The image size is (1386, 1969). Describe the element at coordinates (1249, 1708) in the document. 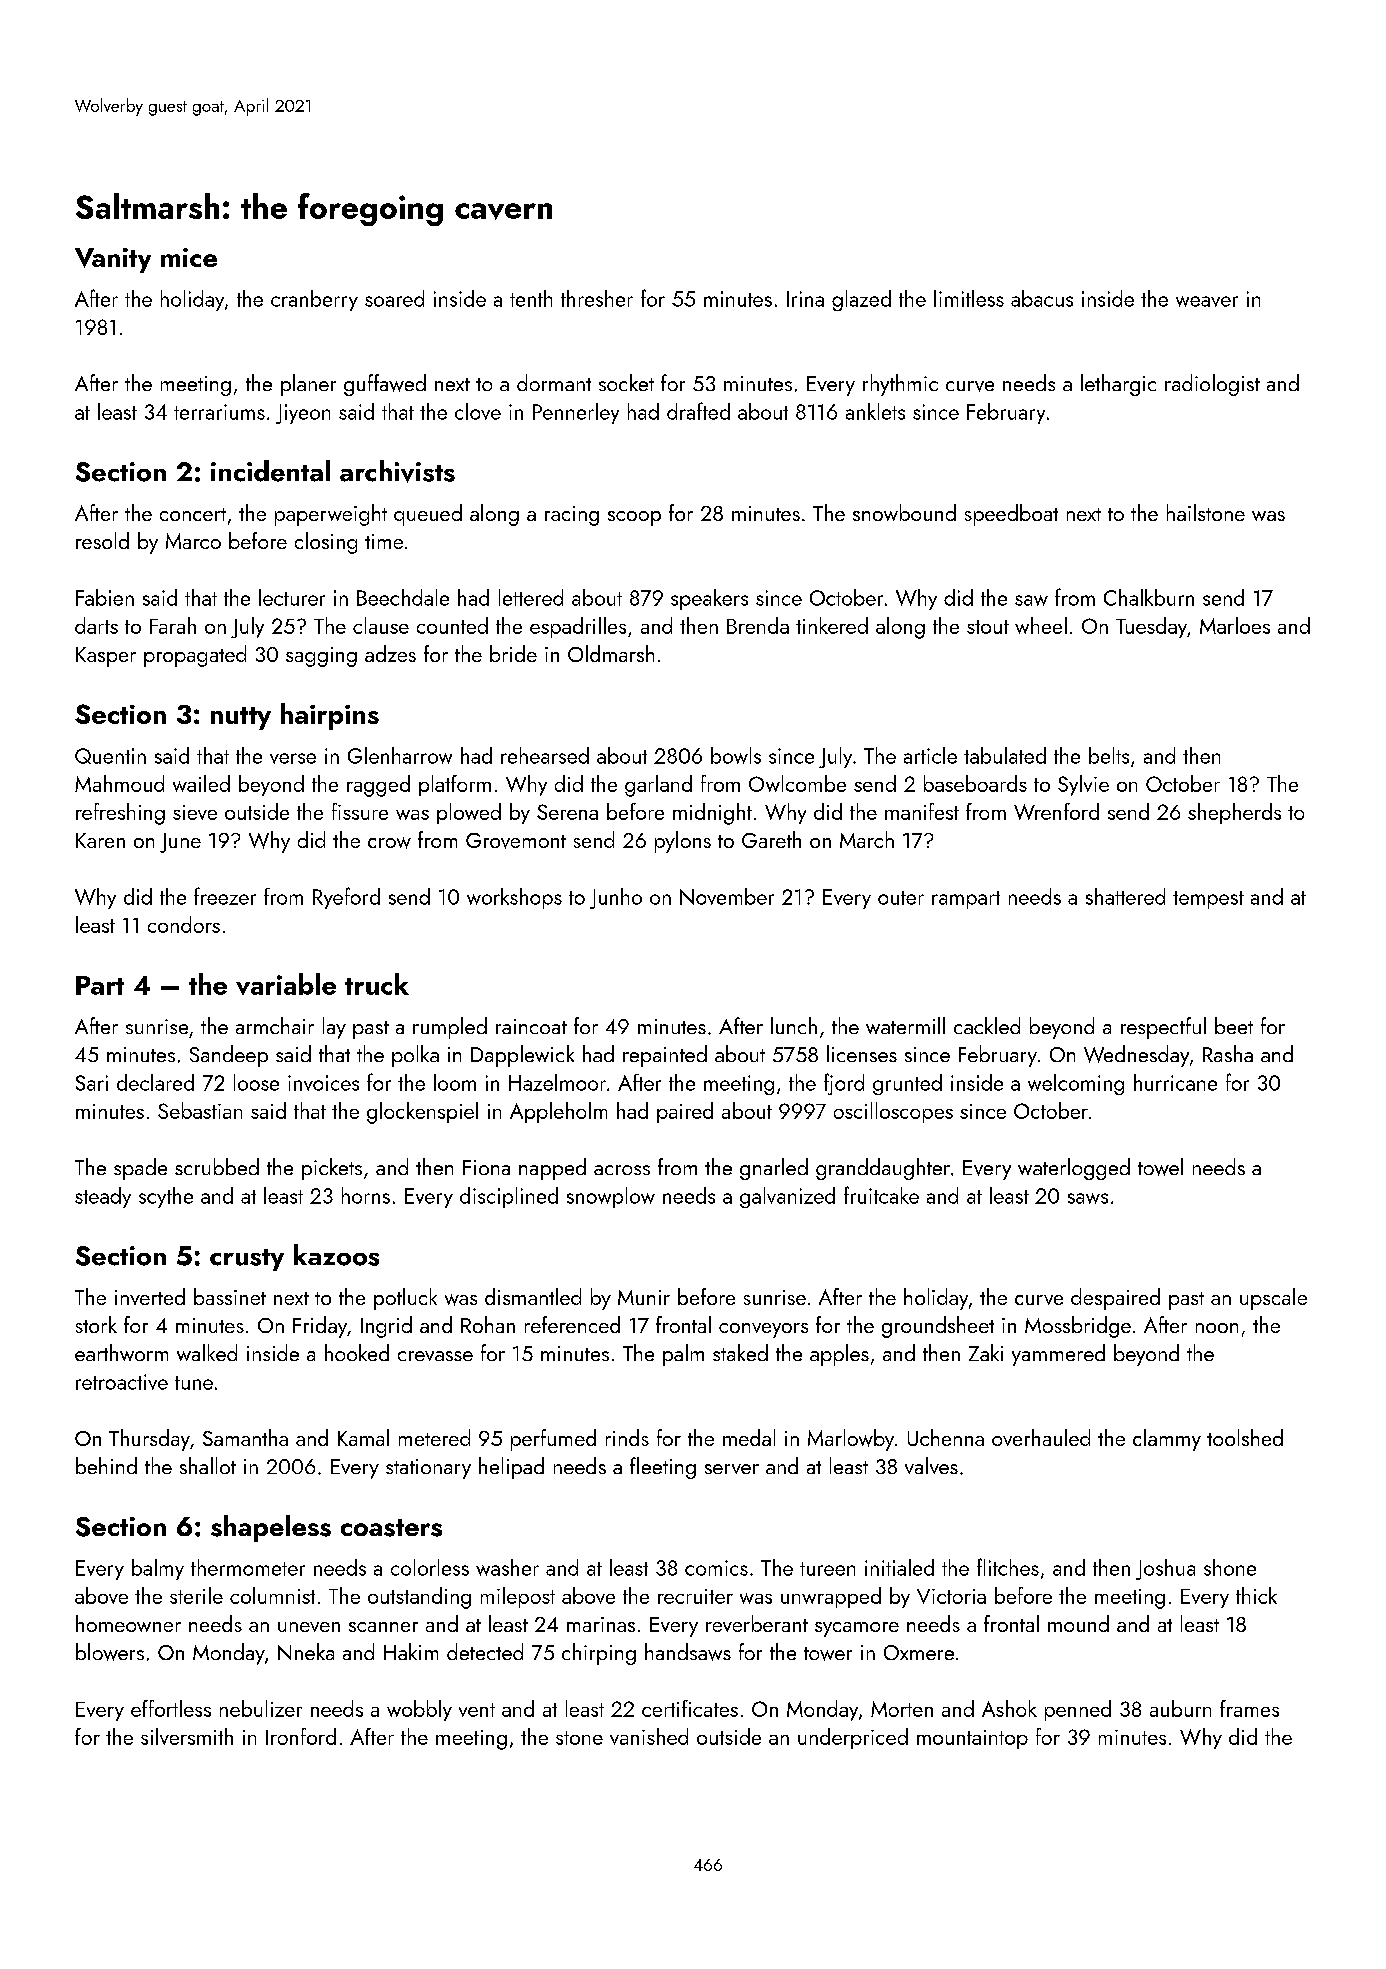

I see `frames` at that location.
